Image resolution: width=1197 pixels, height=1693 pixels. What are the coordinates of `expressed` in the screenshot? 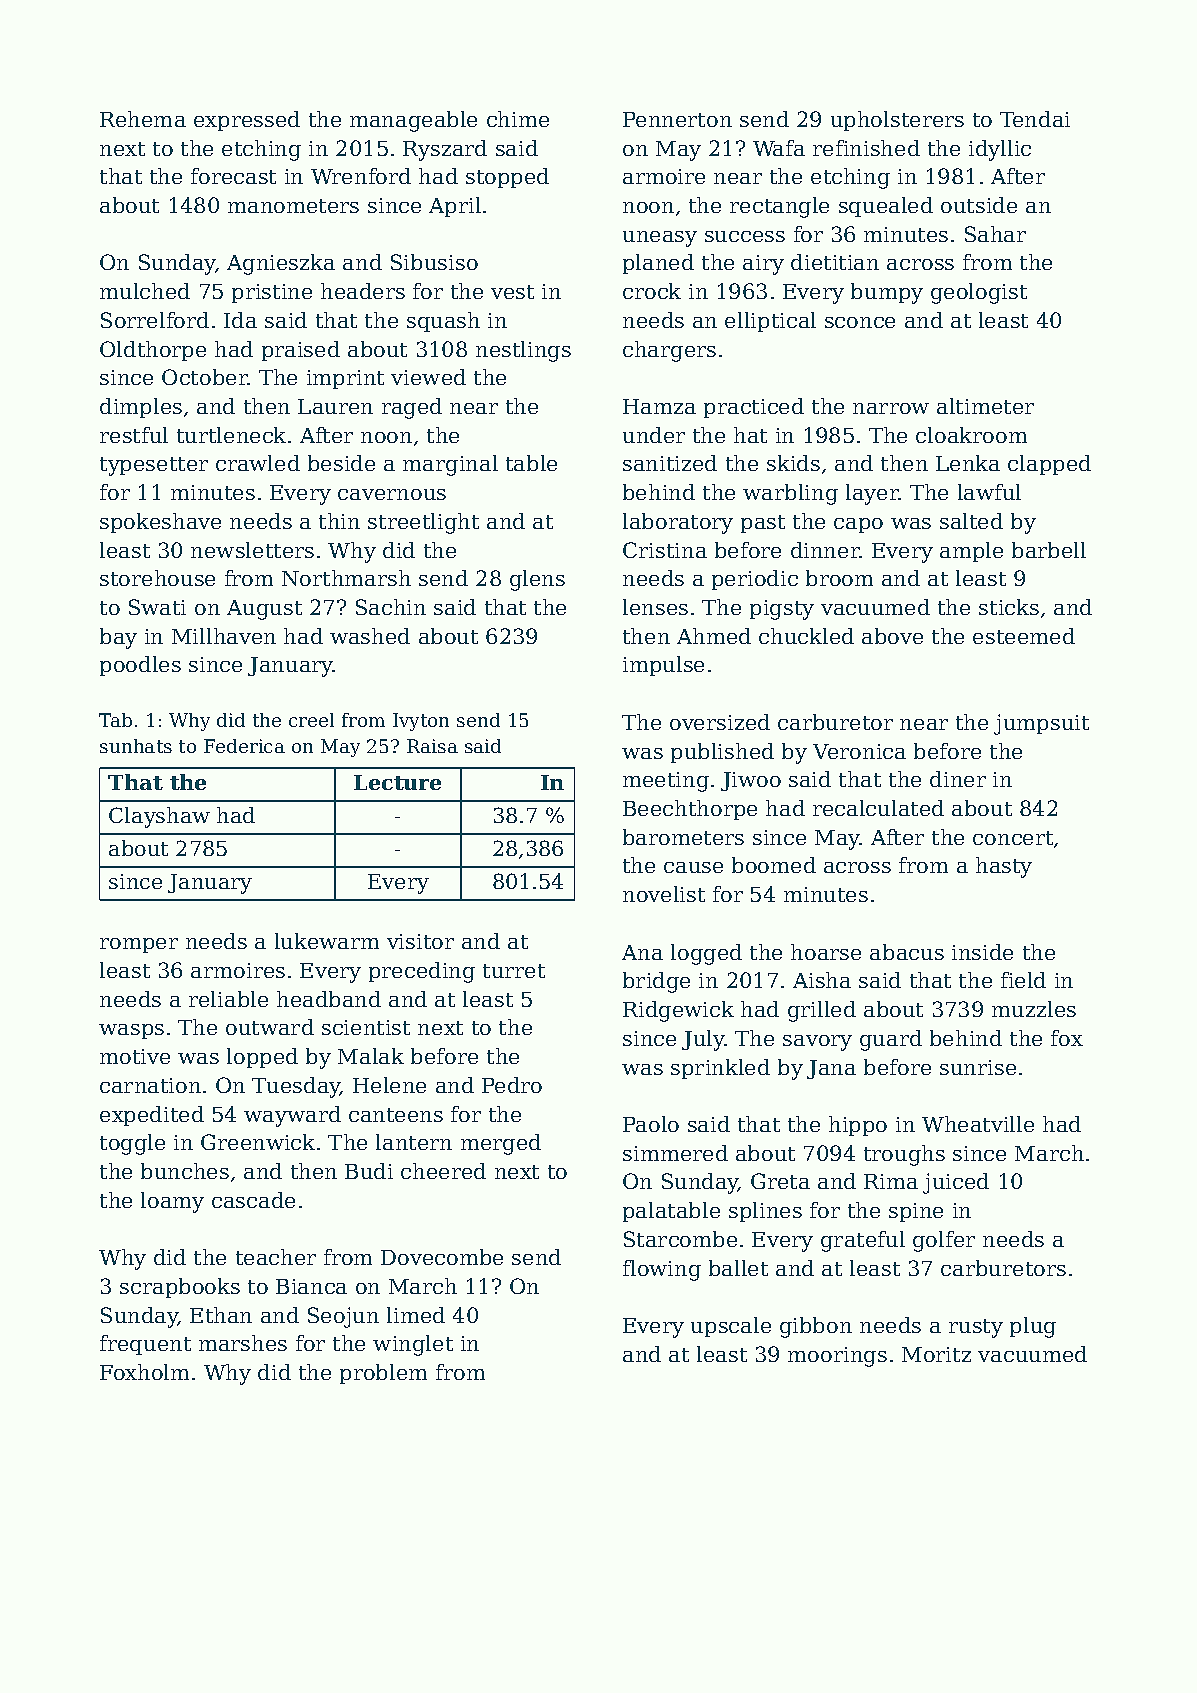 It's located at (247, 121).
